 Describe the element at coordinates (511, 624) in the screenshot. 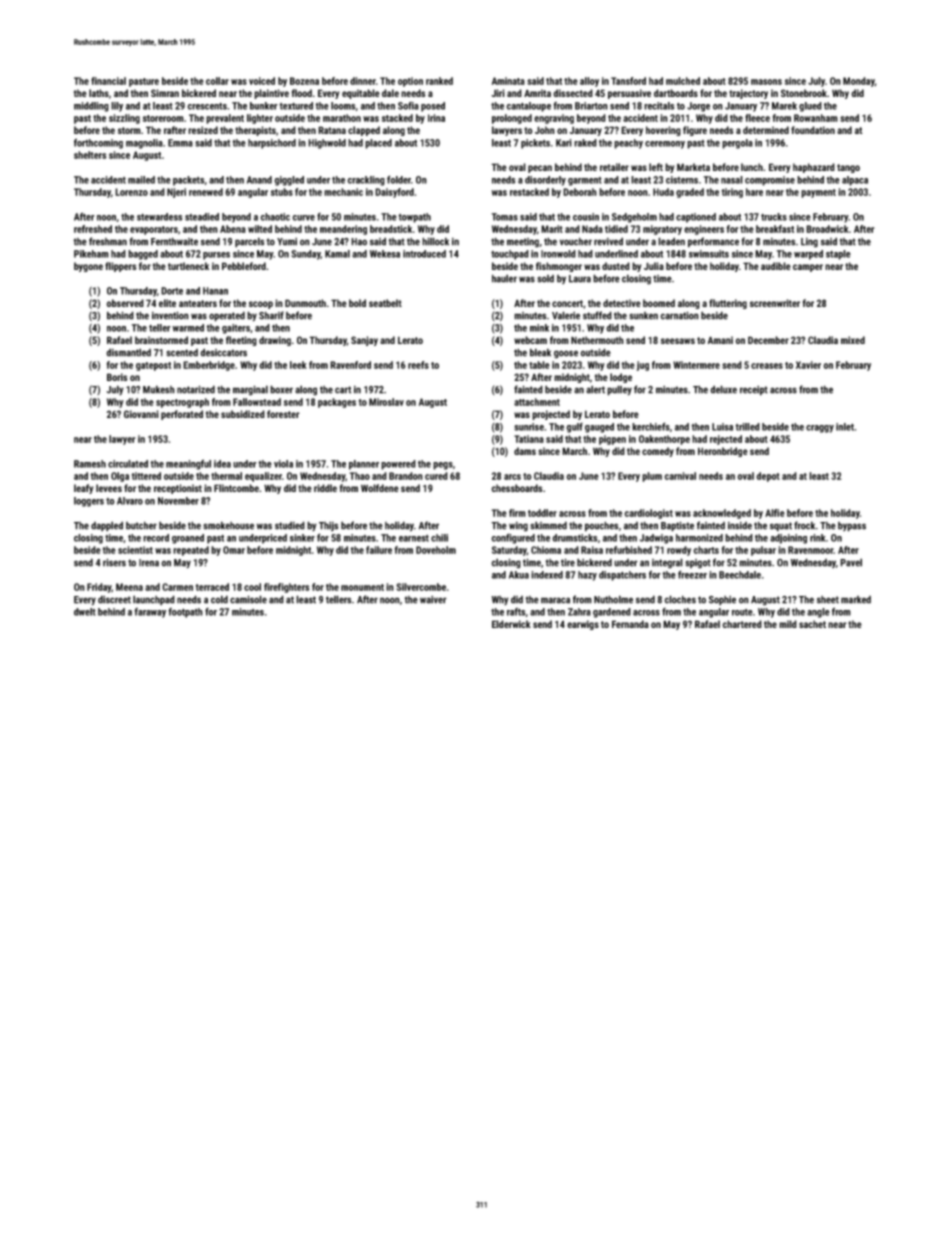

I see `Elderwick` at that location.
